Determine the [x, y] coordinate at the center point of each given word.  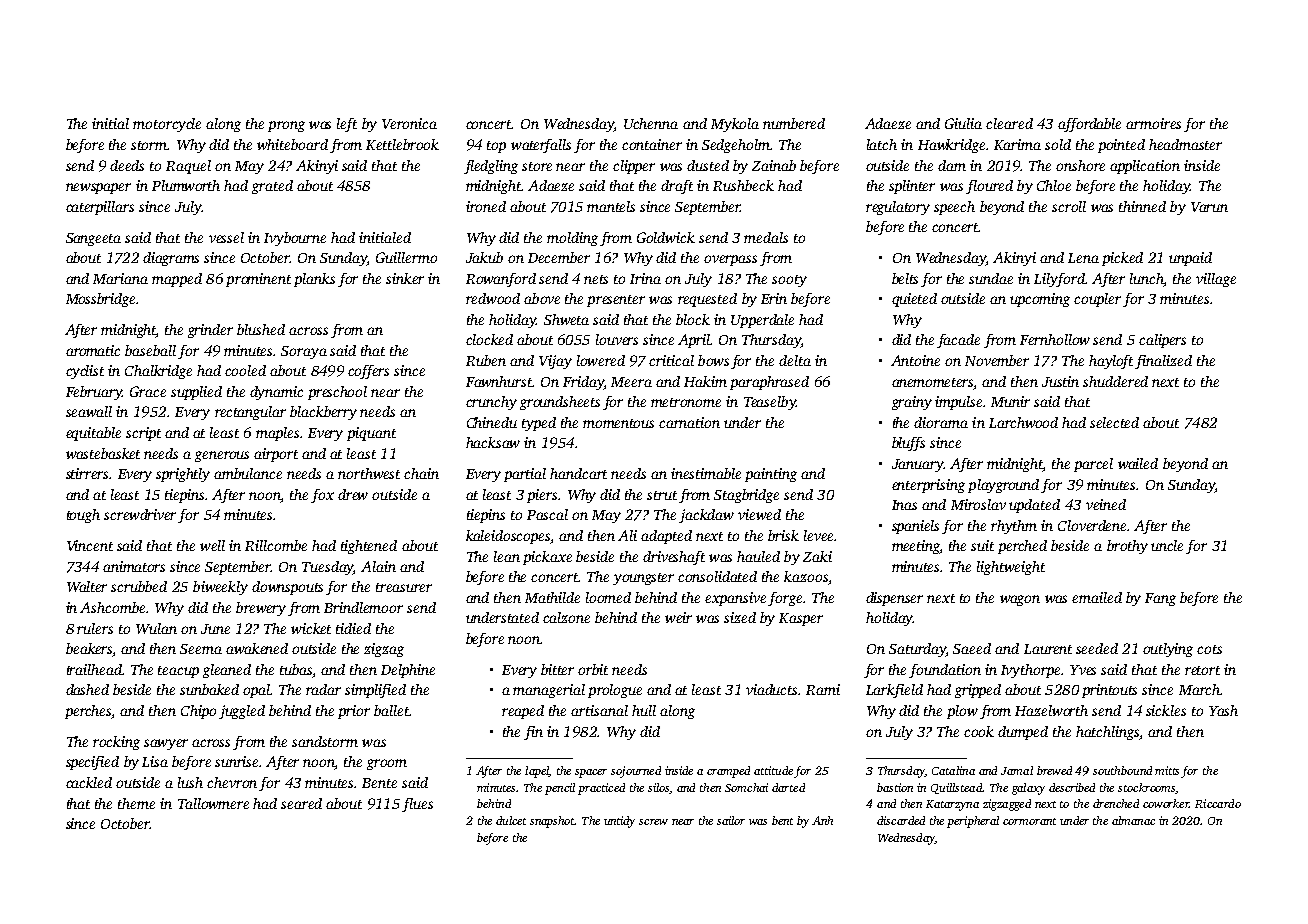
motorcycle [167, 125]
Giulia [963, 123]
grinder [210, 331]
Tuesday [327, 568]
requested [707, 300]
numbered [794, 123]
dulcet [511, 820]
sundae [991, 278]
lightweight [1011, 568]
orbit [593, 669]
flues [417, 805]
